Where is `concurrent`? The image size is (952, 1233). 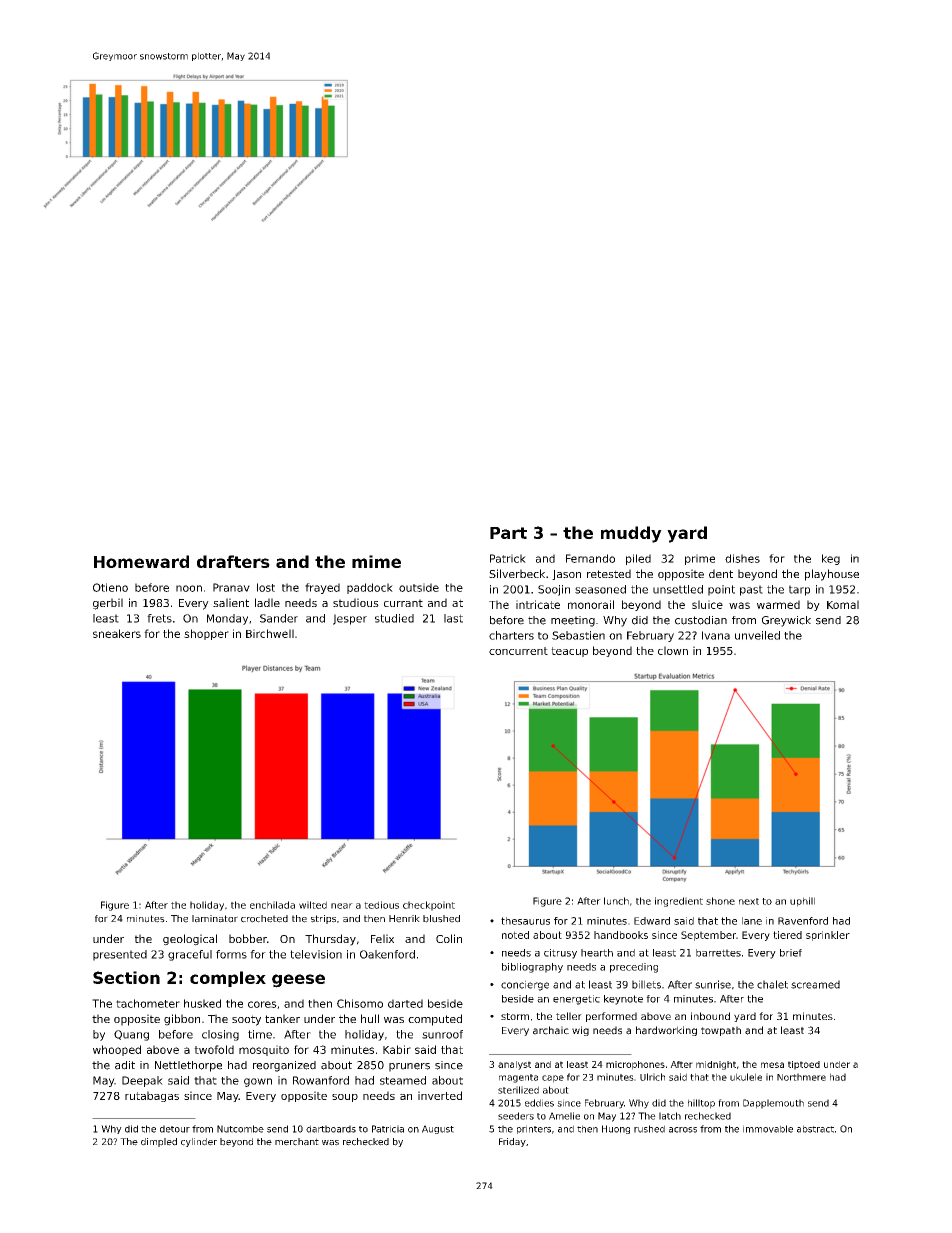 concurrent is located at coordinates (518, 651).
